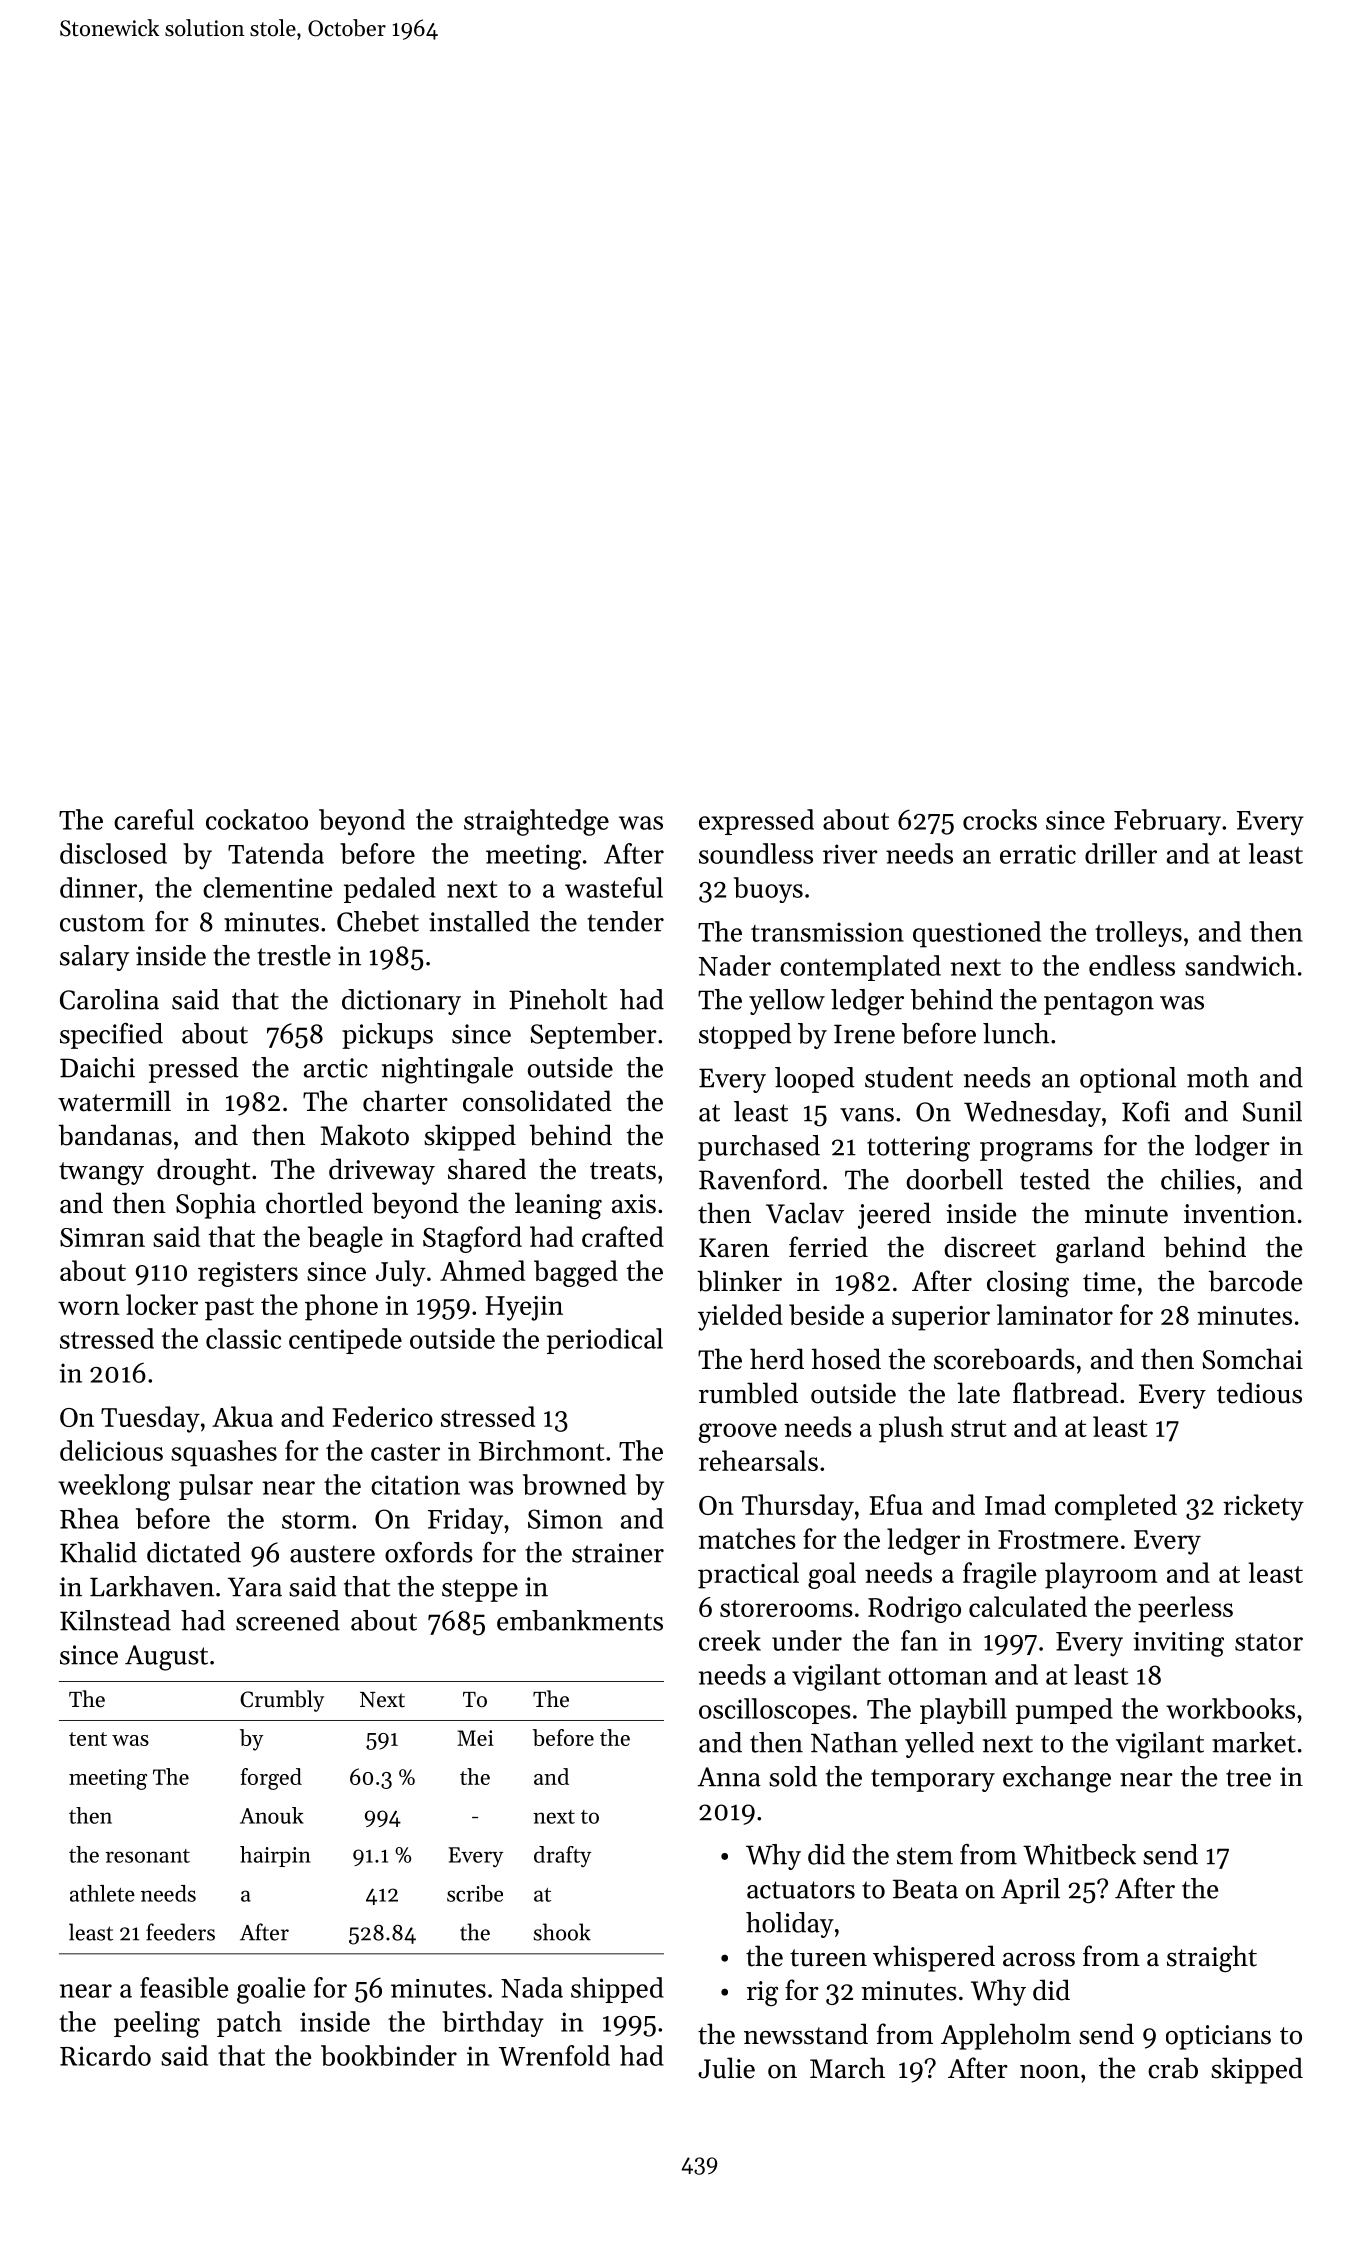 The image size is (1362, 2244). Describe the element at coordinates (729, 1777) in the screenshot. I see `Anna` at that location.
